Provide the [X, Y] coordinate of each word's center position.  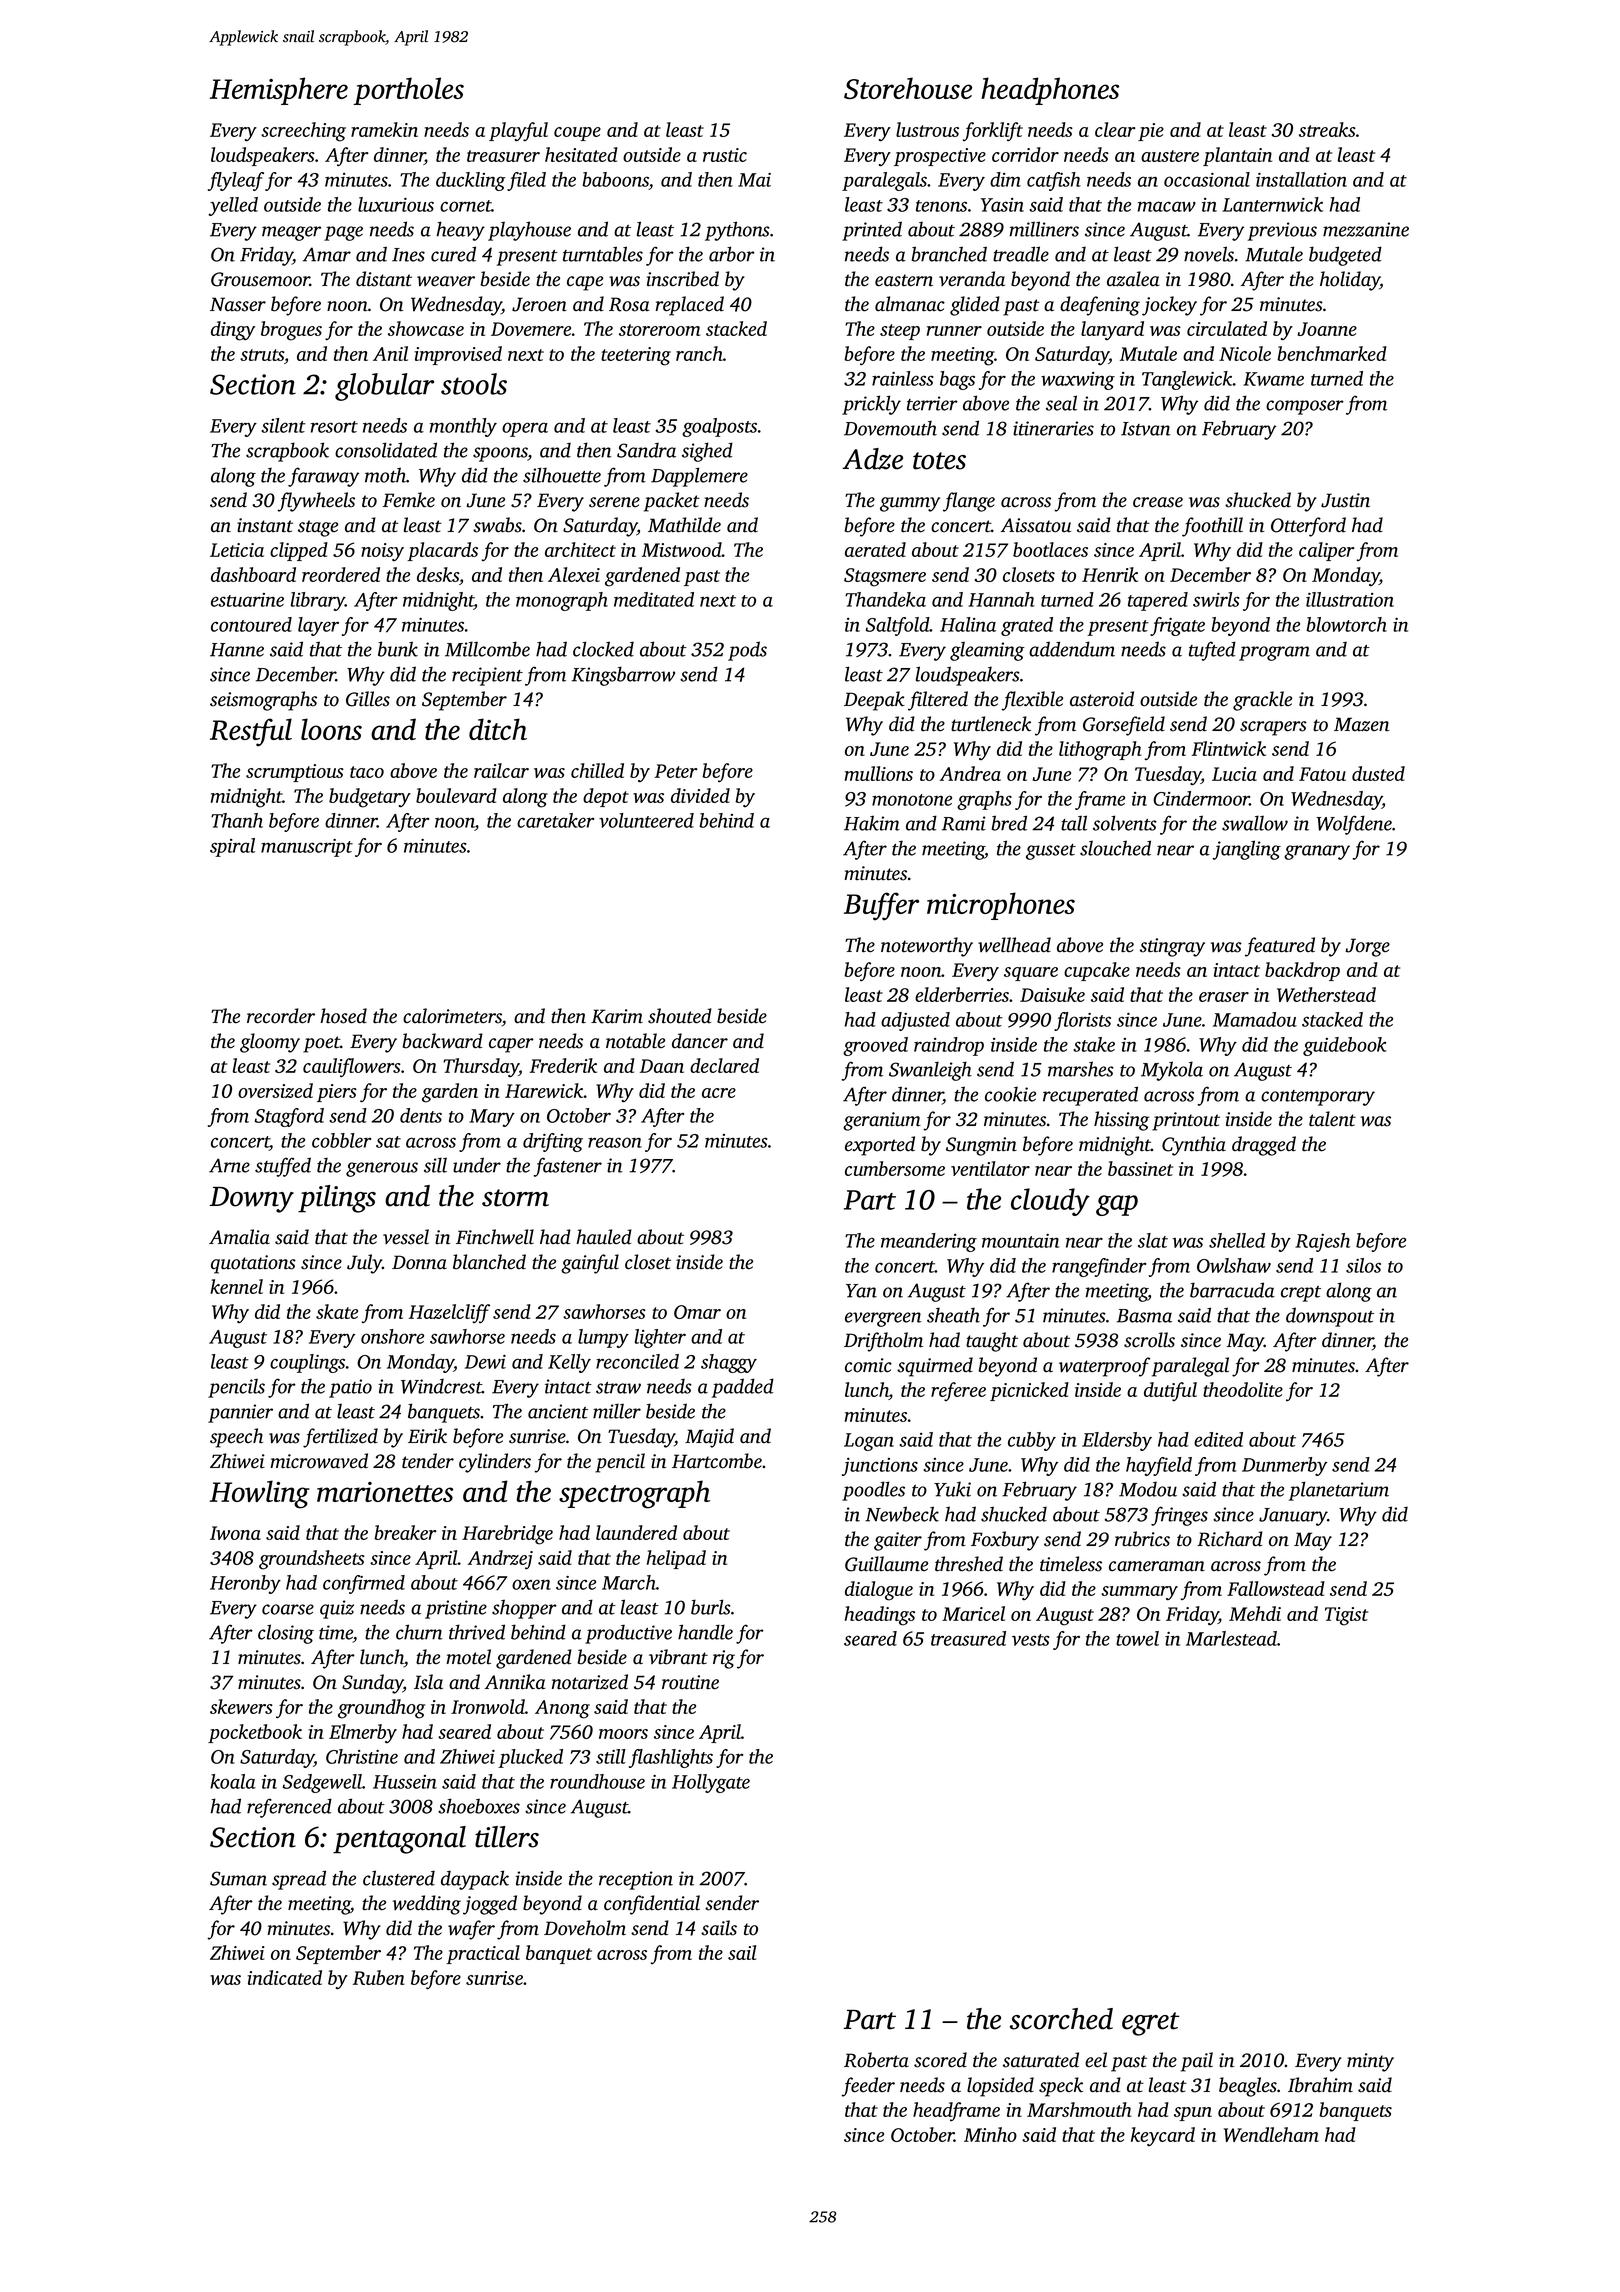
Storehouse [908, 88]
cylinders [495, 1463]
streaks [1327, 129]
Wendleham [1271, 2134]
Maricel [973, 1613]
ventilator [990, 1168]
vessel [406, 1237]
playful [518, 132]
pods [747, 651]
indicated [285, 1977]
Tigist [1346, 1616]
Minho [990, 2134]
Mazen [1361, 724]
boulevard [456, 795]
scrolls [1149, 1340]
